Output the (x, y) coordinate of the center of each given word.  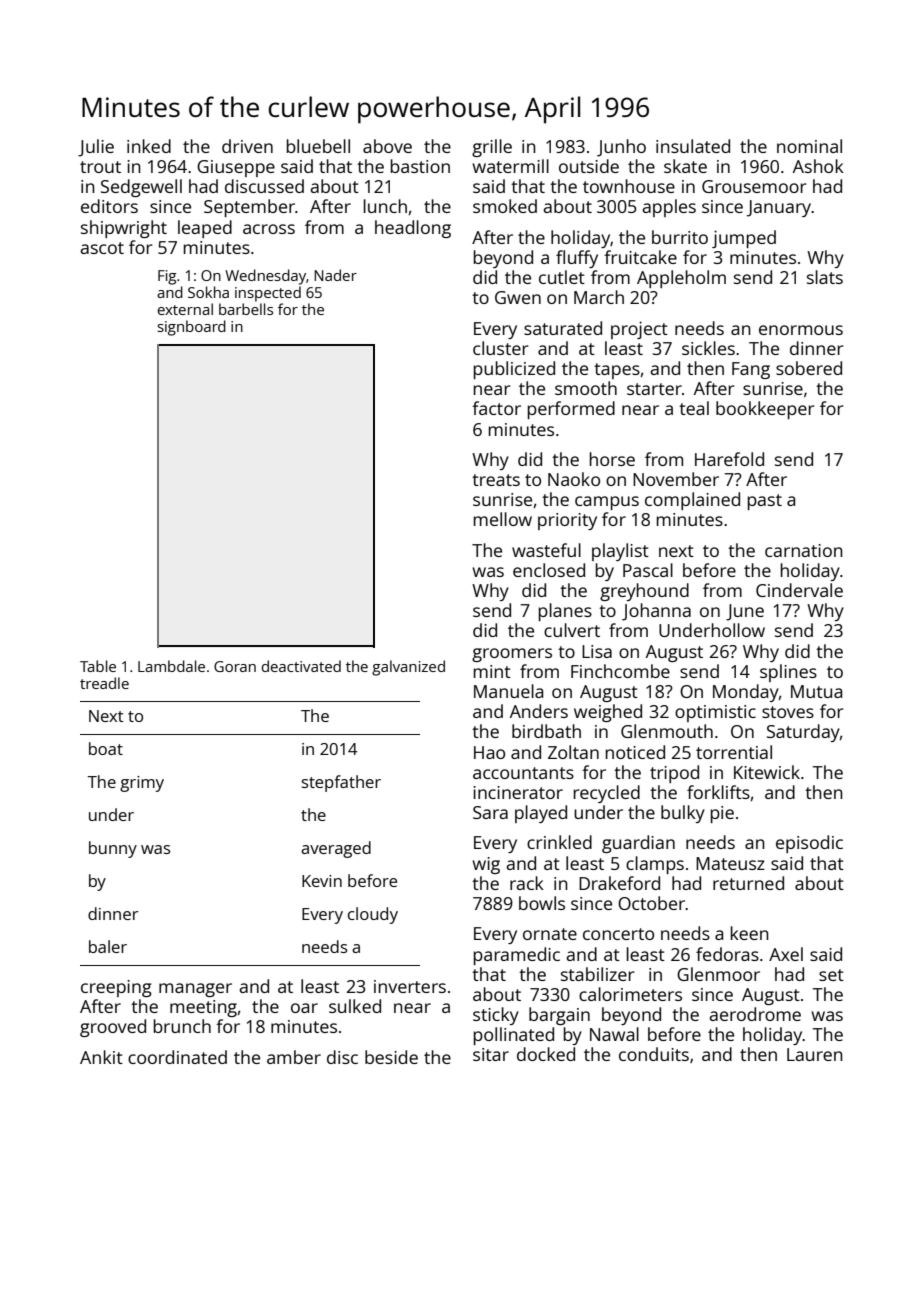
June (745, 612)
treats (496, 480)
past (765, 502)
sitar (491, 1054)
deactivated (301, 666)
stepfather (341, 783)
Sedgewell (141, 188)
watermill (510, 166)
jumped (744, 239)
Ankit (101, 1057)
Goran (235, 666)
